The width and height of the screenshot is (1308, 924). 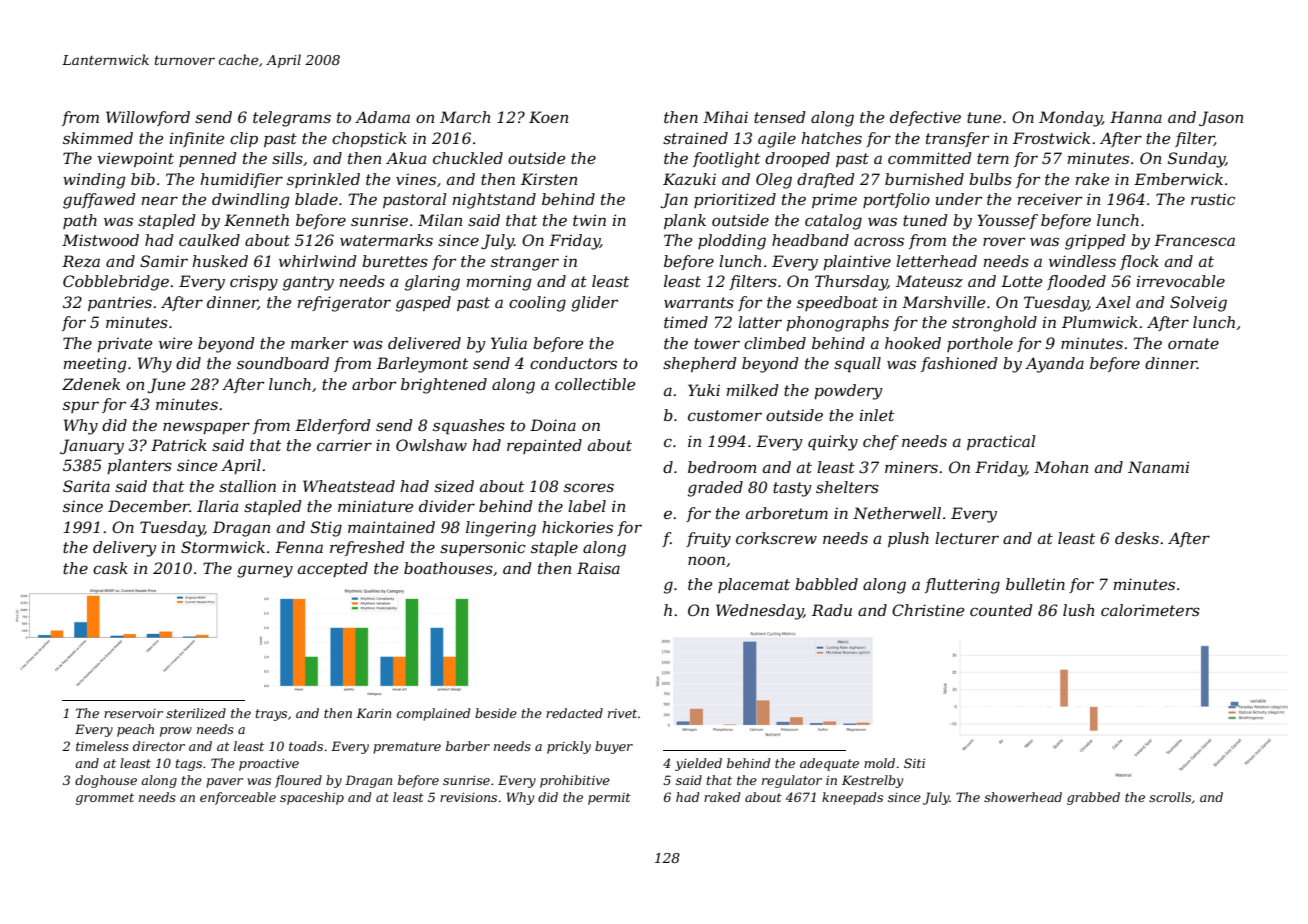 What do you see at coordinates (689, 179) in the screenshot?
I see `Kazuki` at bounding box center [689, 179].
